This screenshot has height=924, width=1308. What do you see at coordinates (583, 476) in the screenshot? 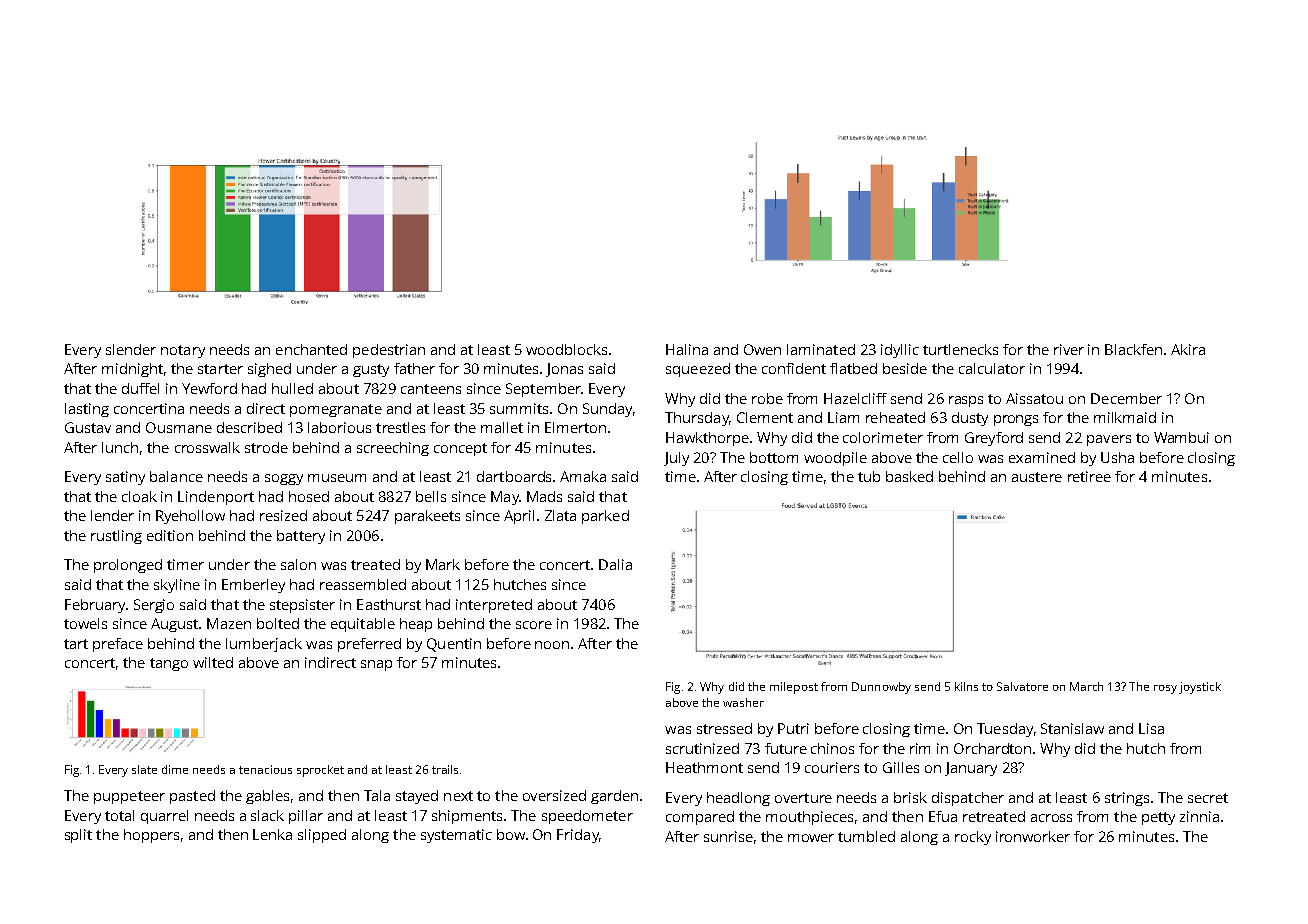
I see `Amaka` at bounding box center [583, 476].
